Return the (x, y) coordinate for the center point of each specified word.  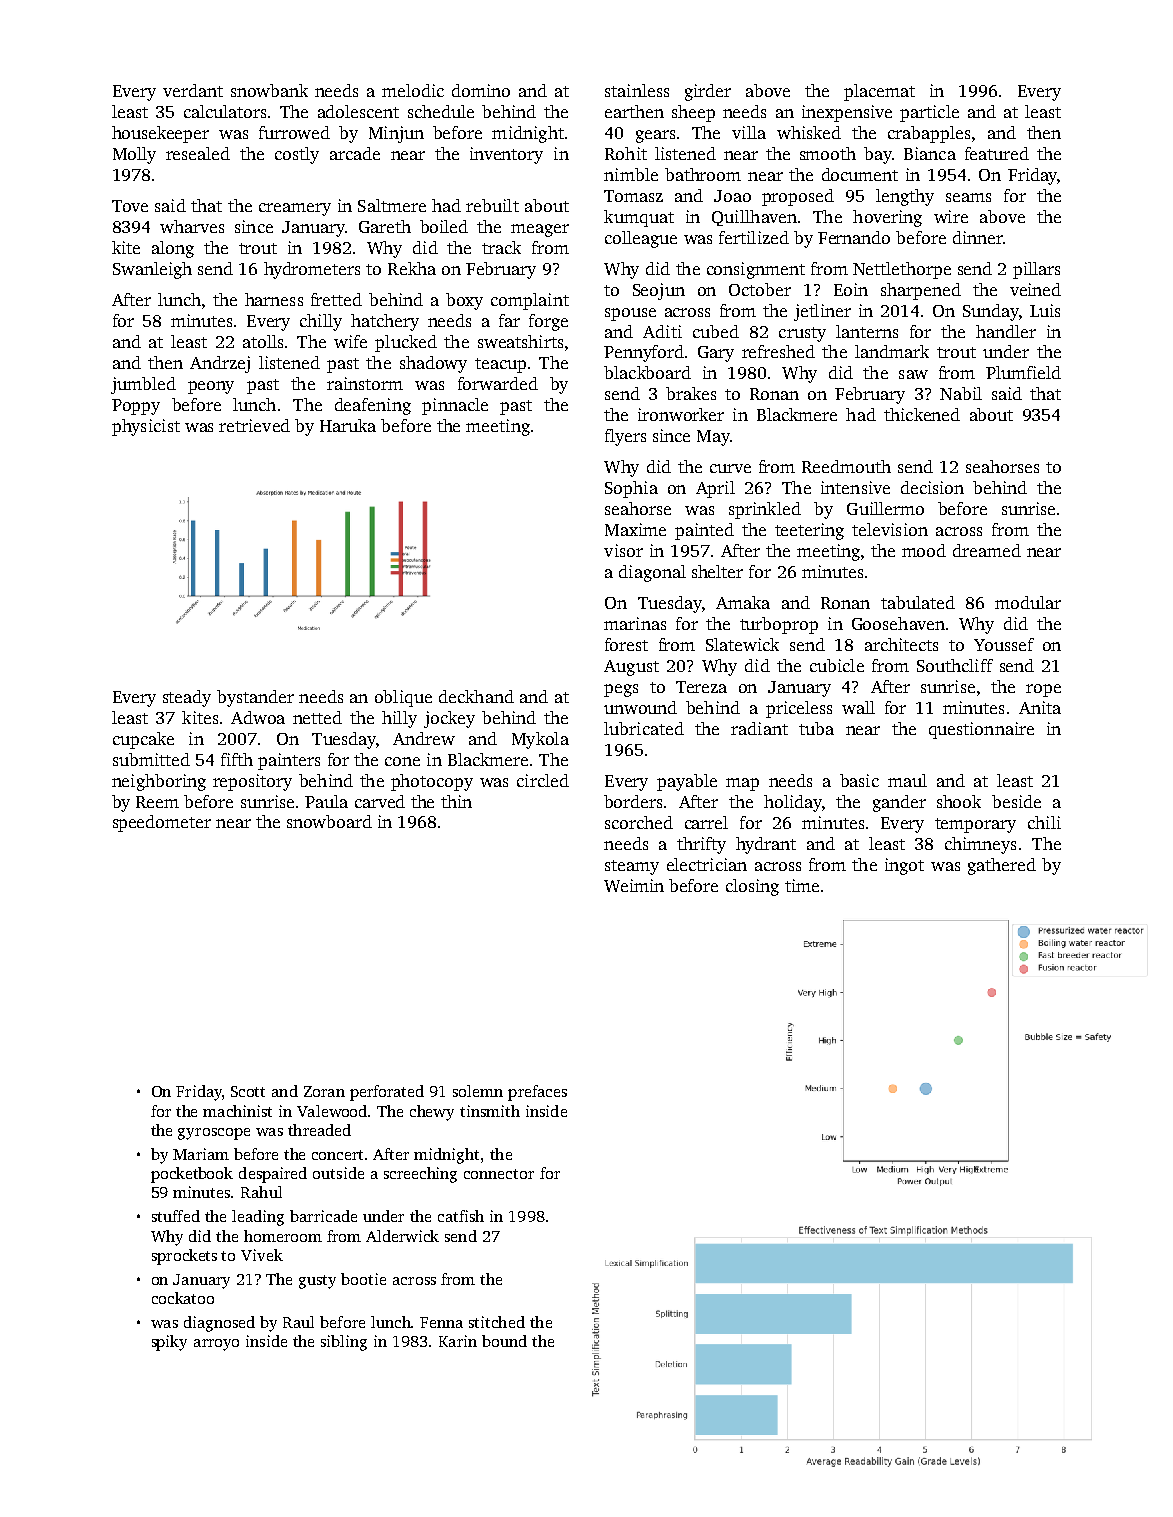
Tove (130, 206)
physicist (146, 427)
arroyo (216, 1345)
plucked (406, 343)
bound (504, 1341)
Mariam (201, 1154)
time (802, 885)
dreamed (987, 550)
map (742, 784)
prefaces (537, 1093)
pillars (1036, 270)
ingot (904, 866)
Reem (157, 802)
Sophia (631, 489)
